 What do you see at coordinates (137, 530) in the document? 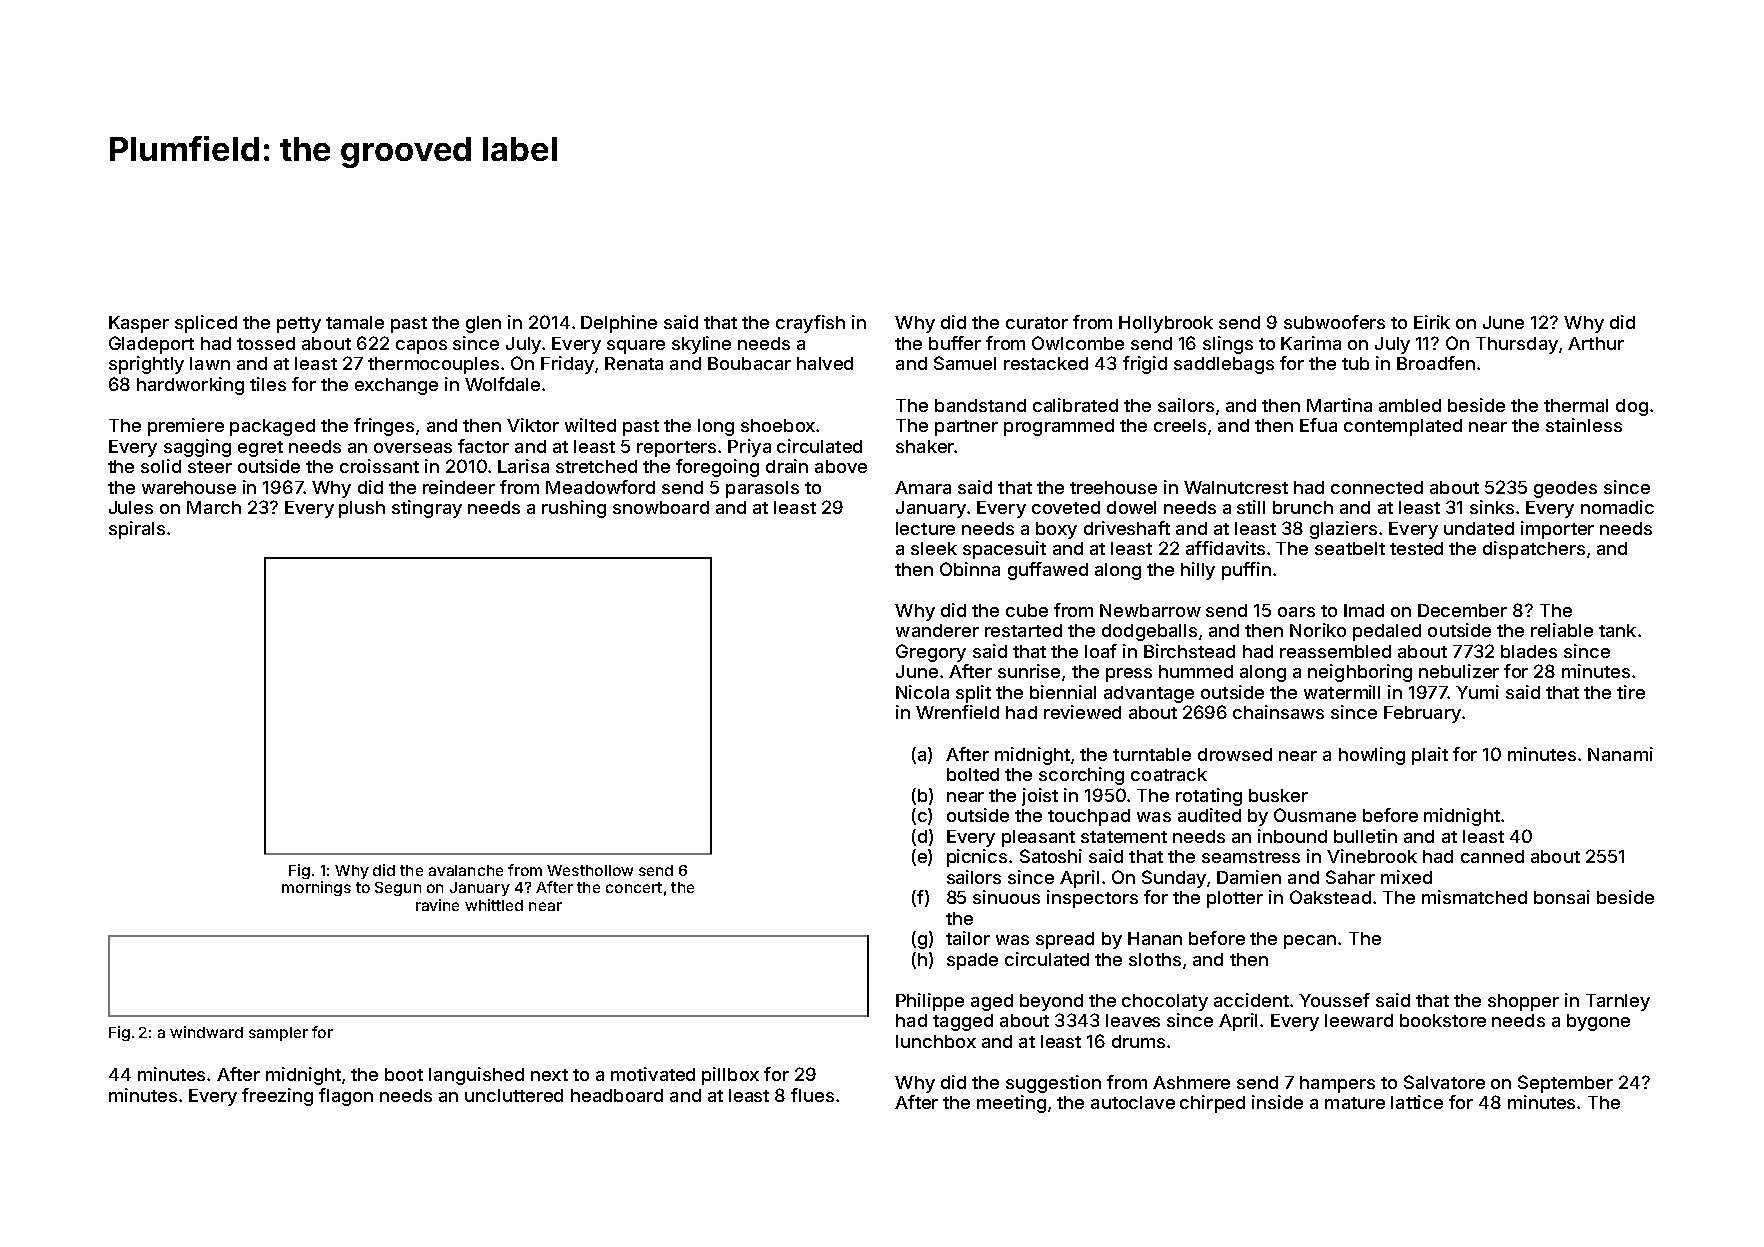
I see `spirals` at bounding box center [137, 530].
